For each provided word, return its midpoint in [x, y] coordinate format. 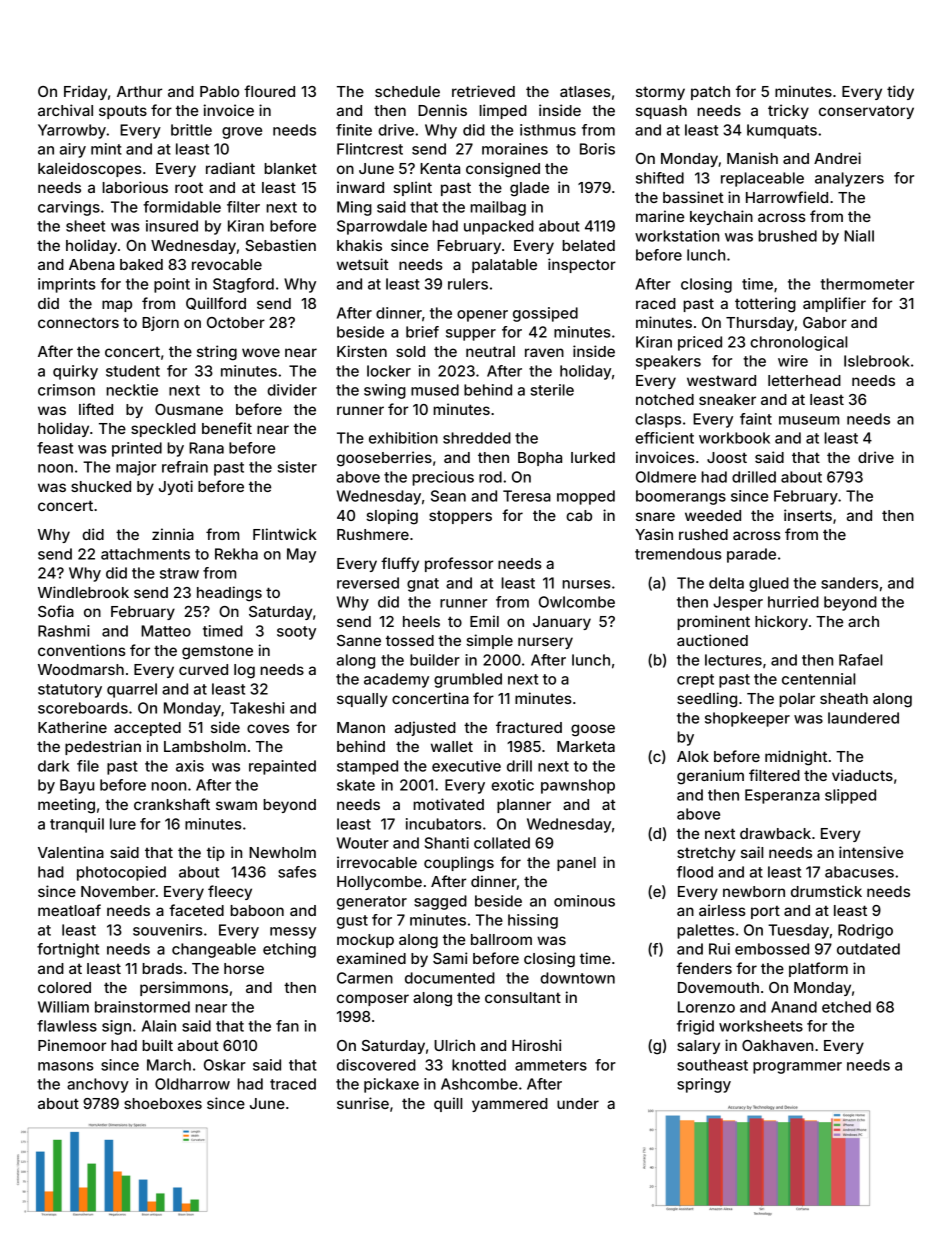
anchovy [98, 1085]
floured [269, 91]
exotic [512, 785]
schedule [407, 91]
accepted [147, 729]
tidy [900, 92]
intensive [871, 852]
